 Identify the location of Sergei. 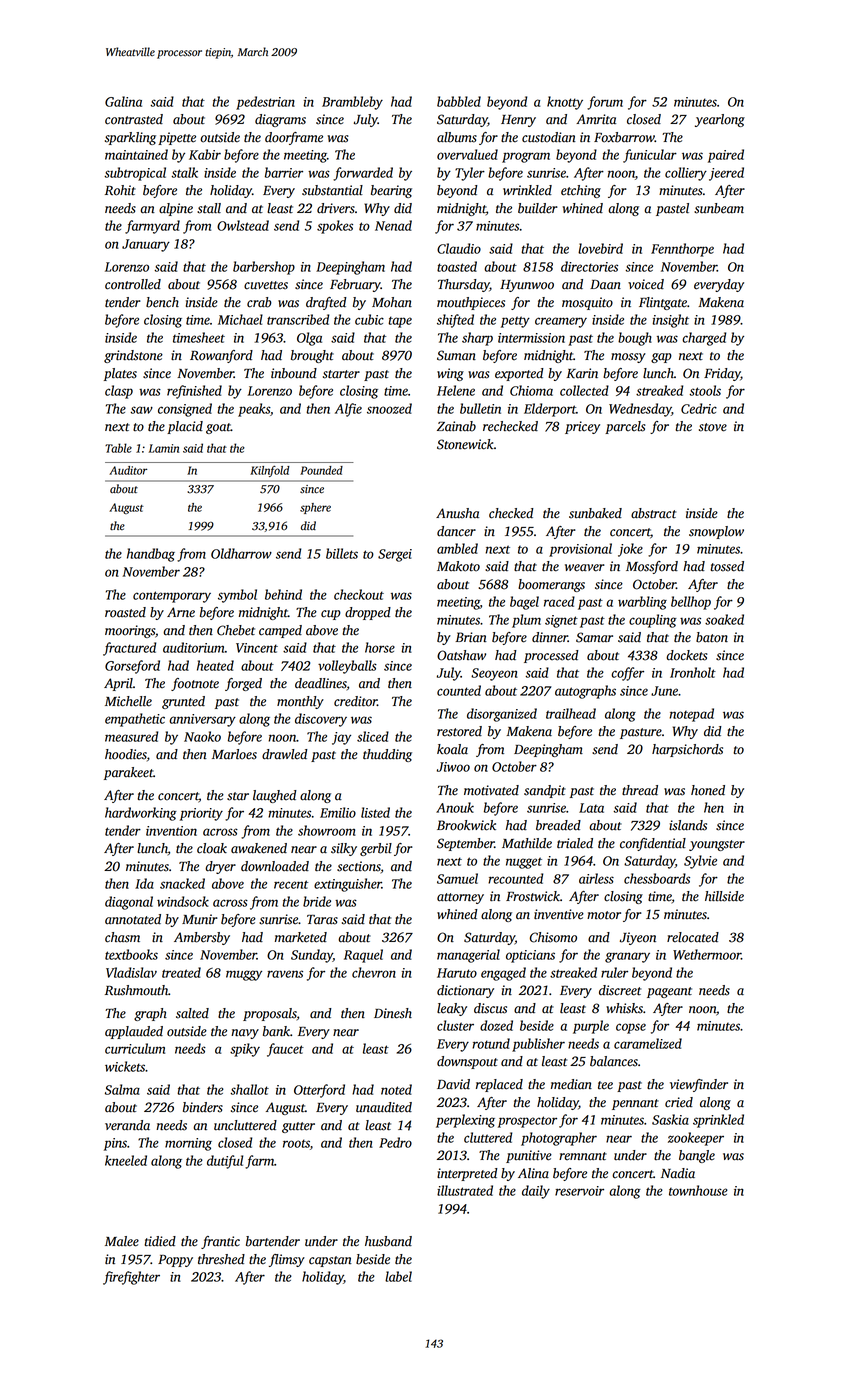
(395, 555).
